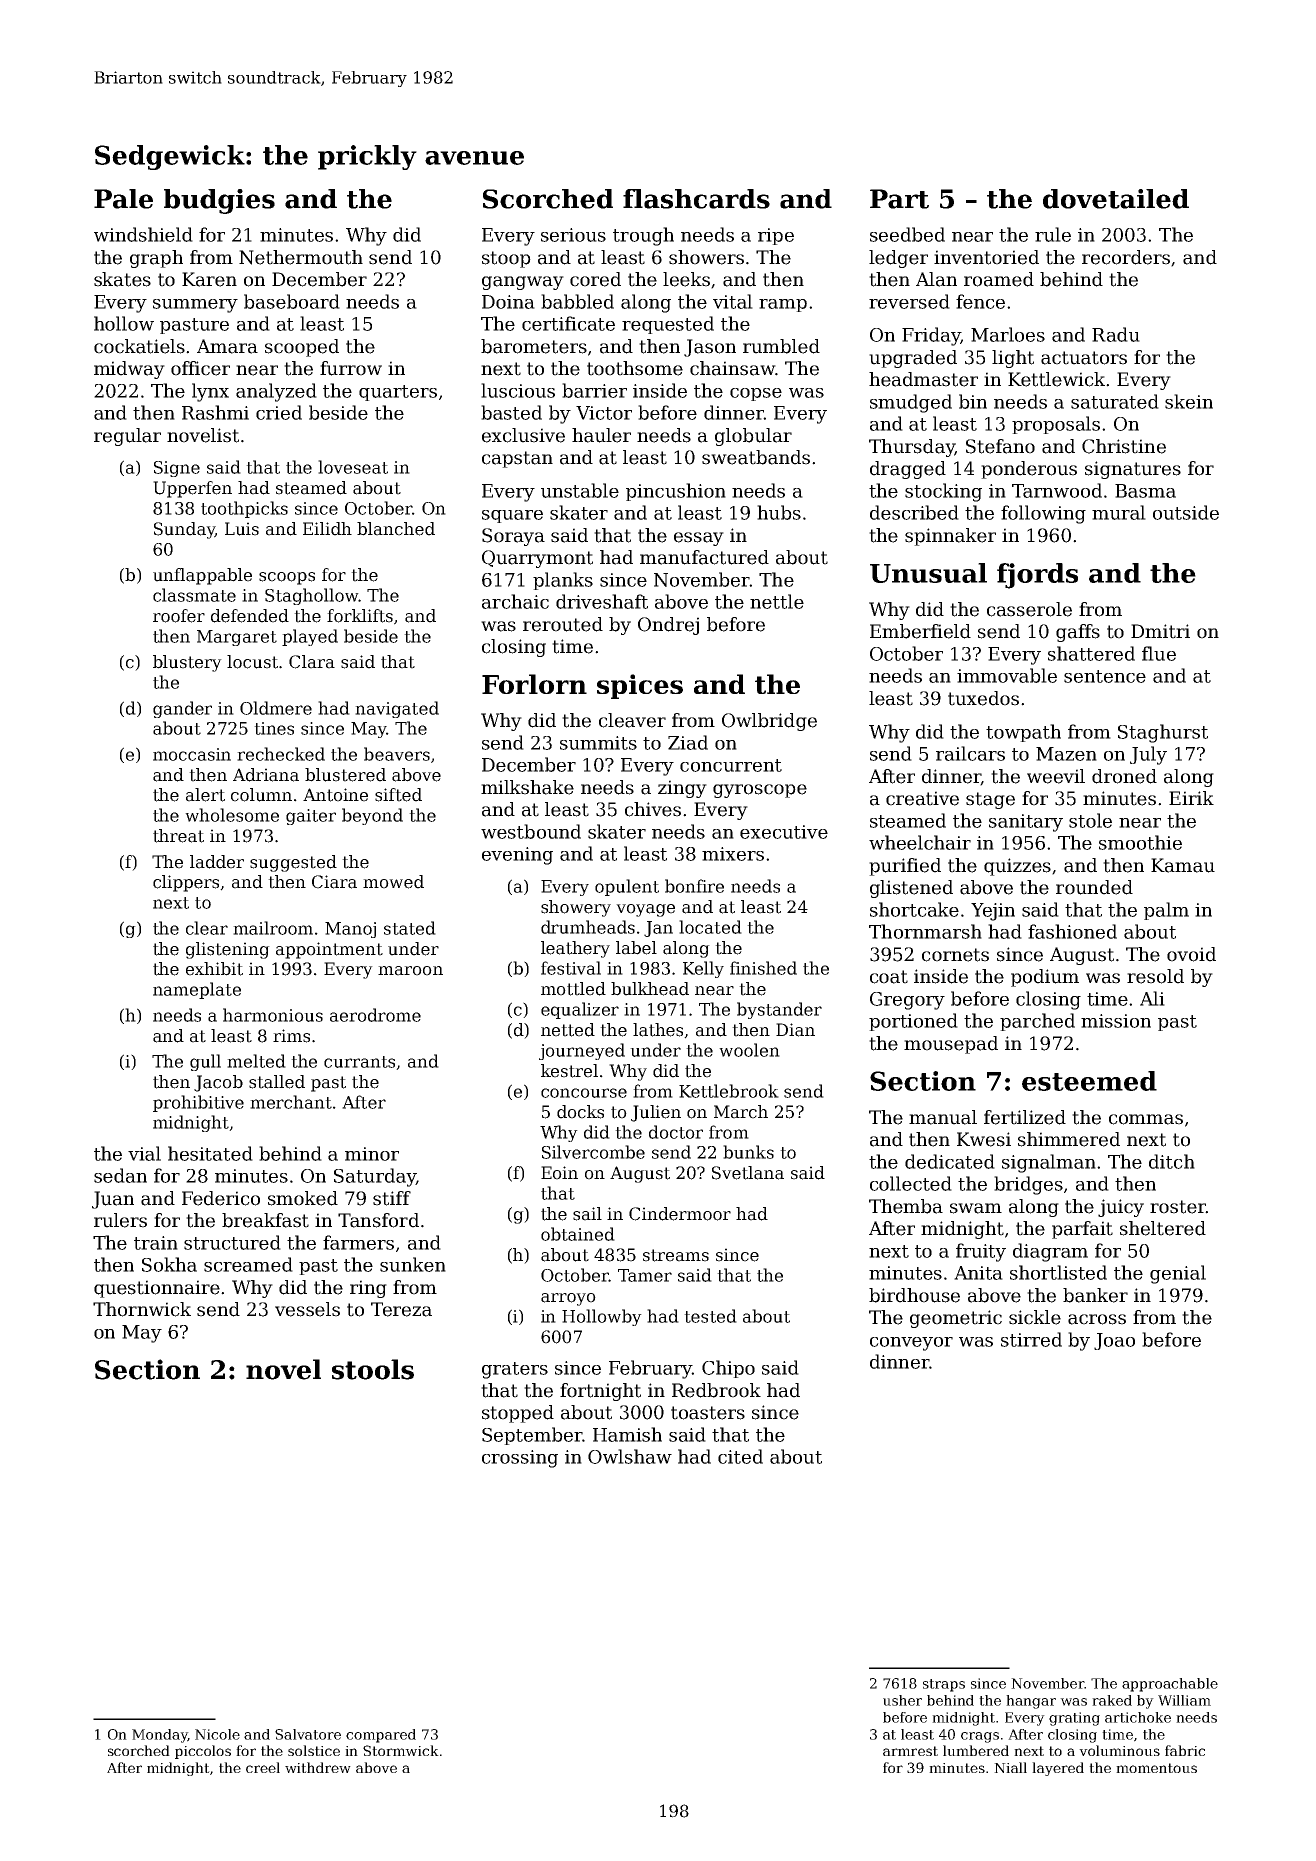 The width and height of the screenshot is (1316, 1861). What do you see at coordinates (1056, 776) in the screenshot?
I see `weevil` at bounding box center [1056, 776].
